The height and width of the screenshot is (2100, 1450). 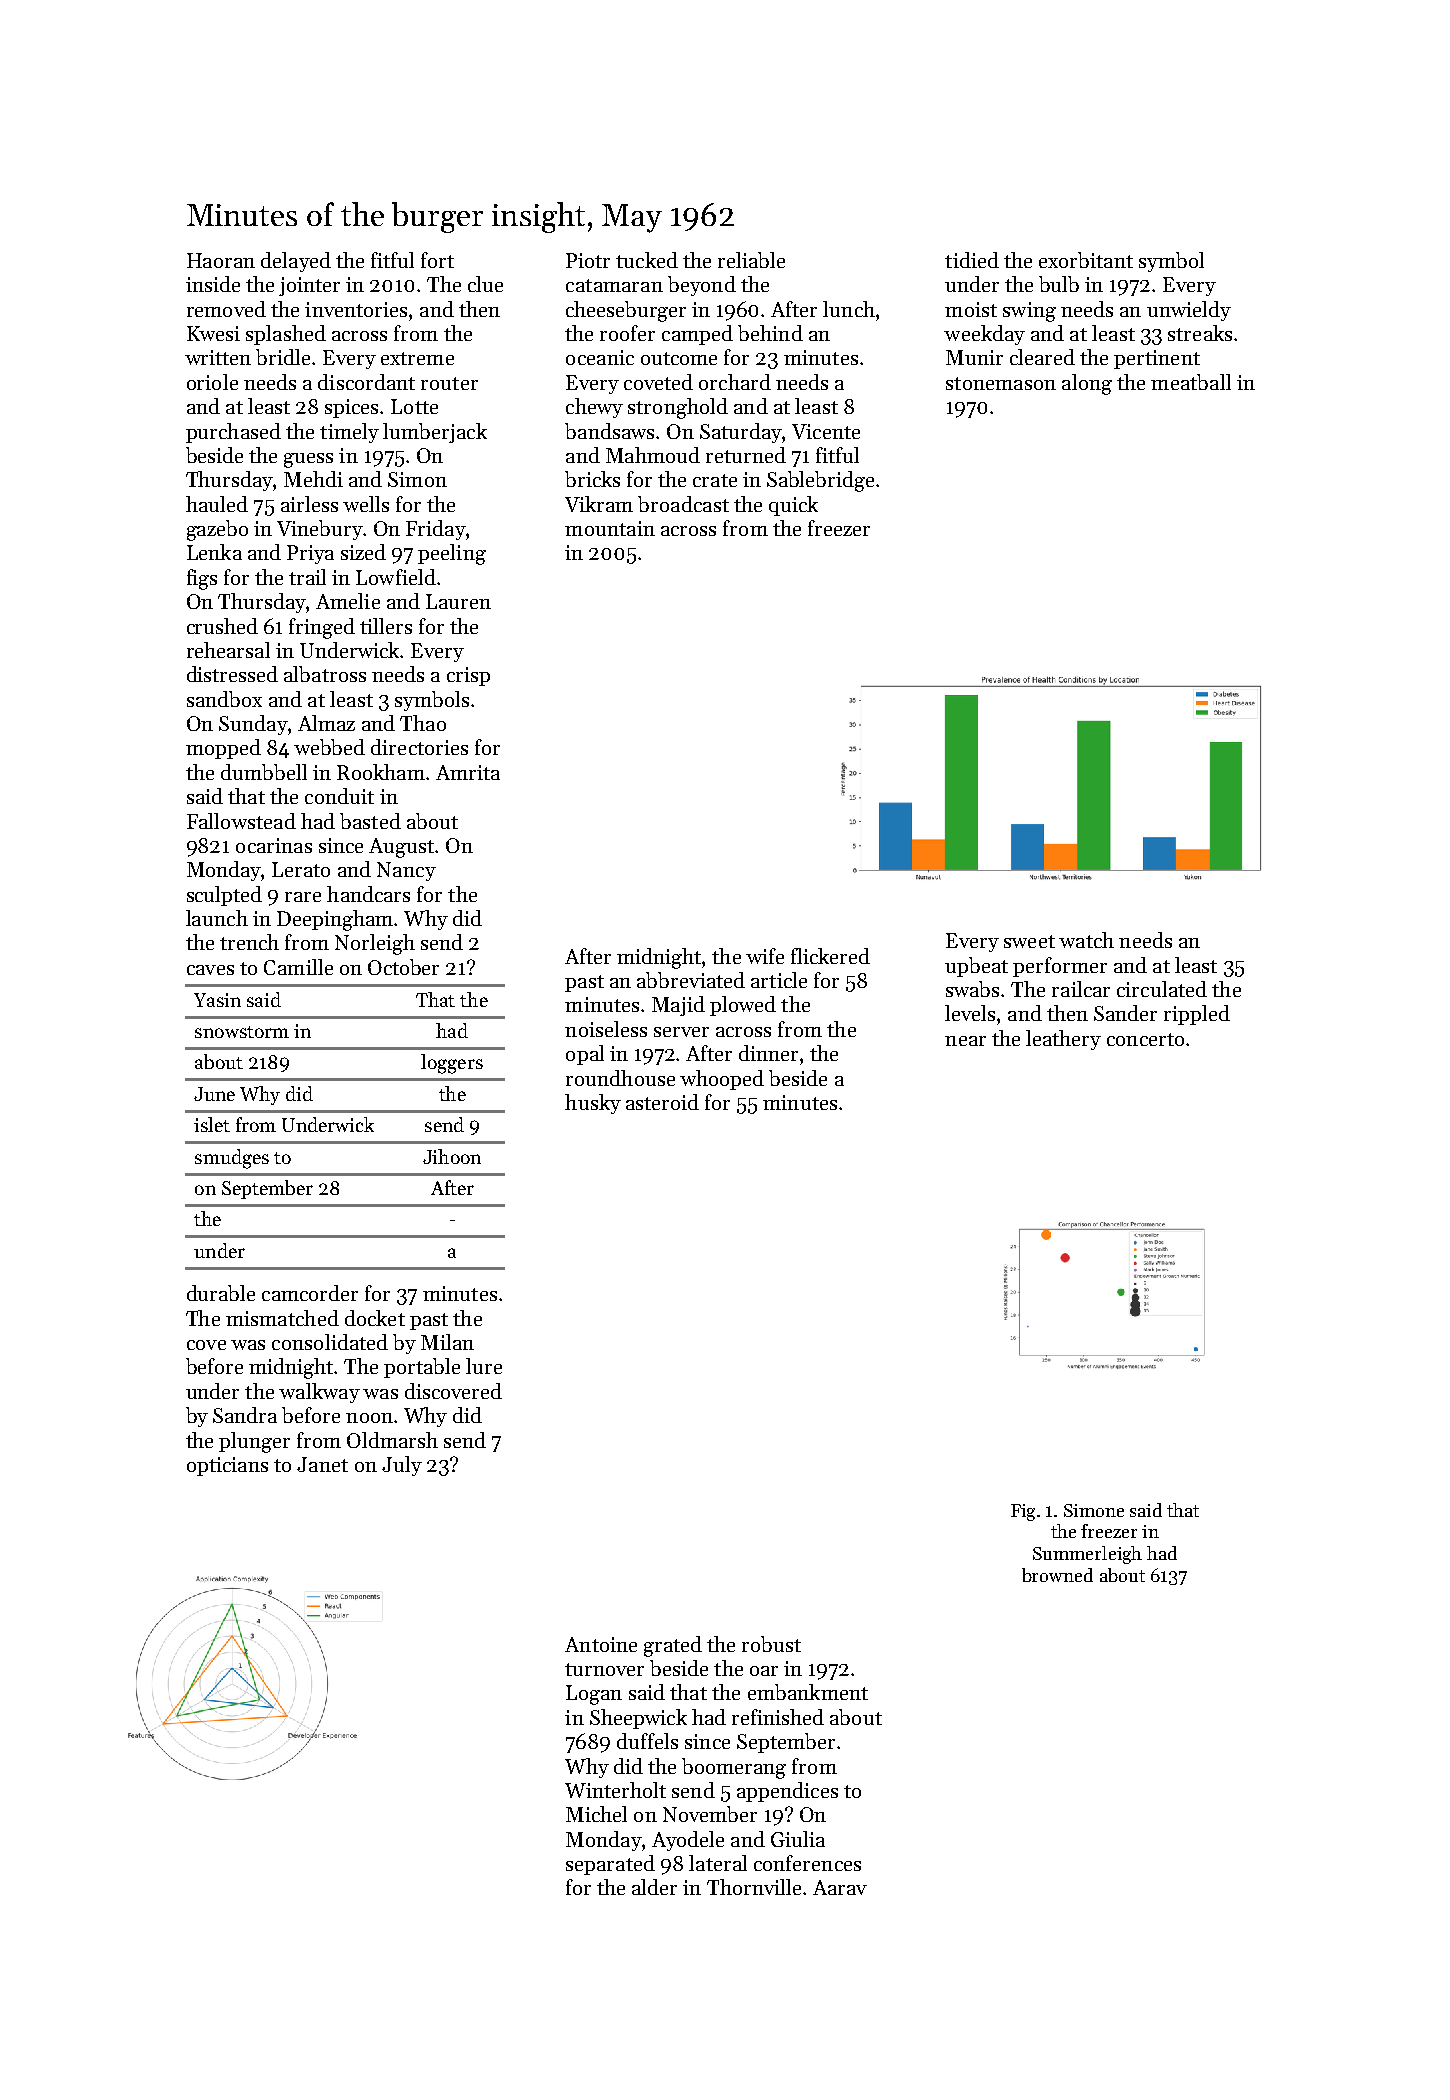 I want to click on flickered, so click(x=830, y=956).
